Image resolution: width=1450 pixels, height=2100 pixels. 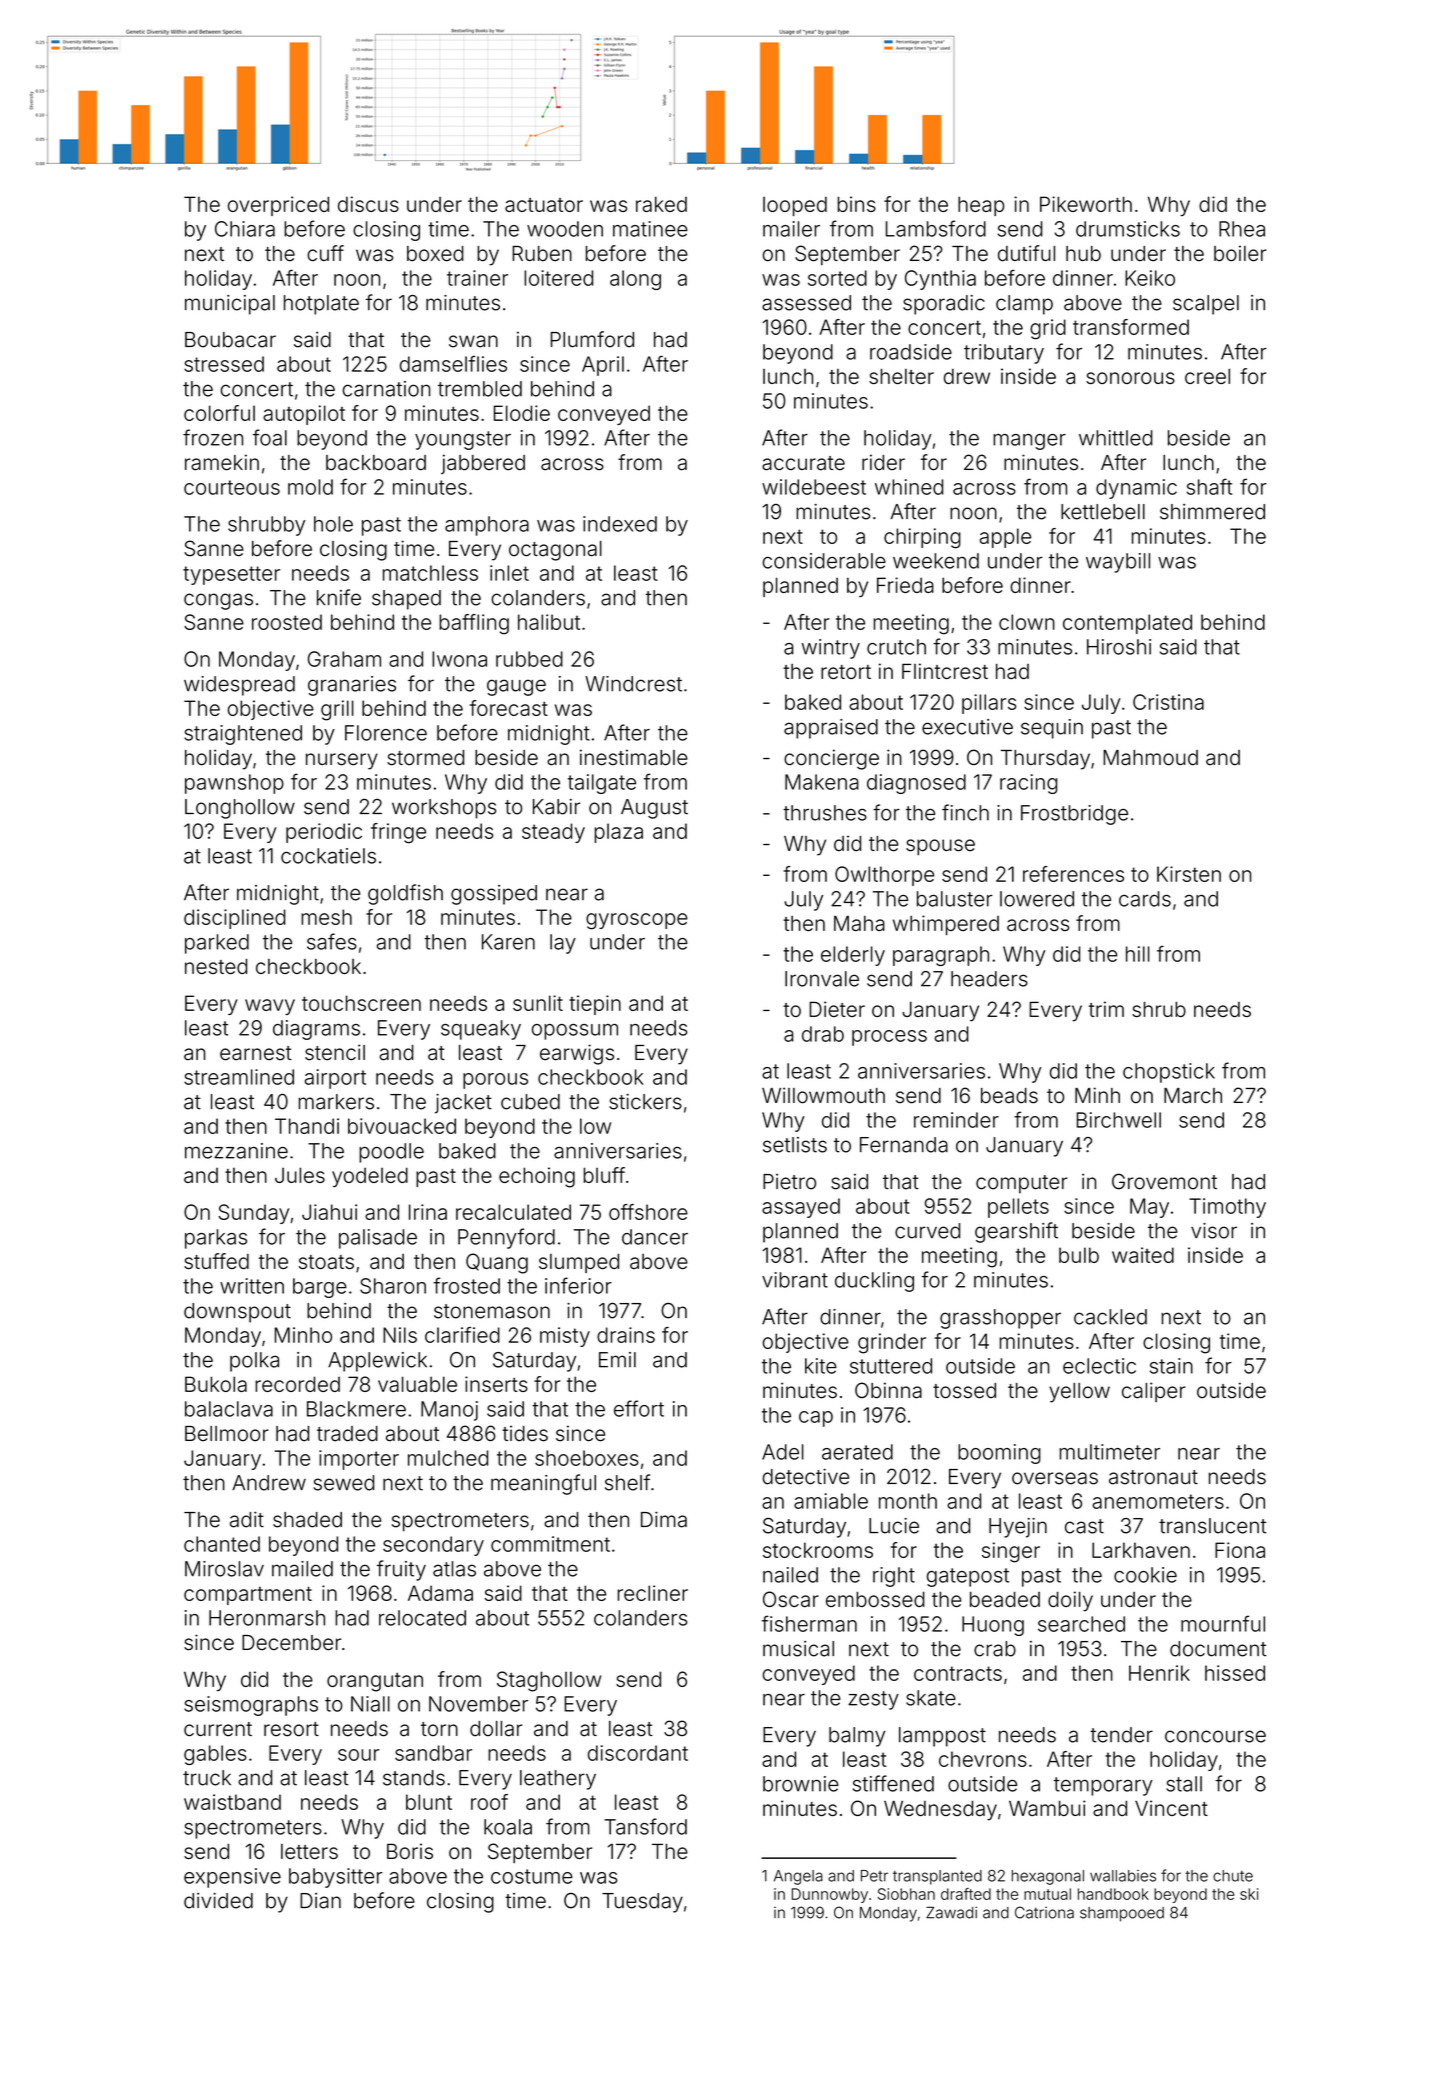 What do you see at coordinates (222, 1544) in the screenshot?
I see `chanted` at bounding box center [222, 1544].
